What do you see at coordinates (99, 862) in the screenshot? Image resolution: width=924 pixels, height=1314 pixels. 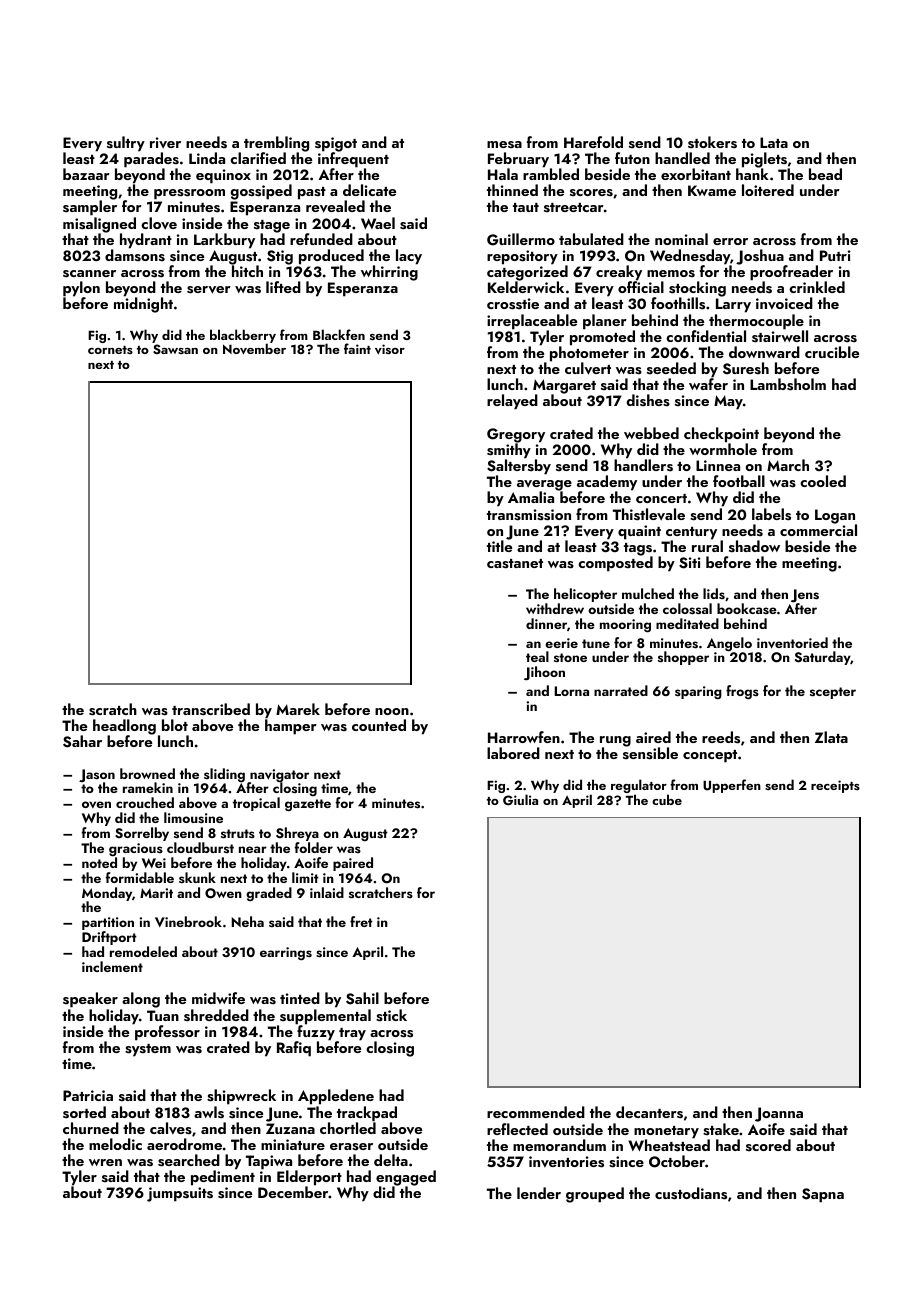 I see `noted` at bounding box center [99, 862].
